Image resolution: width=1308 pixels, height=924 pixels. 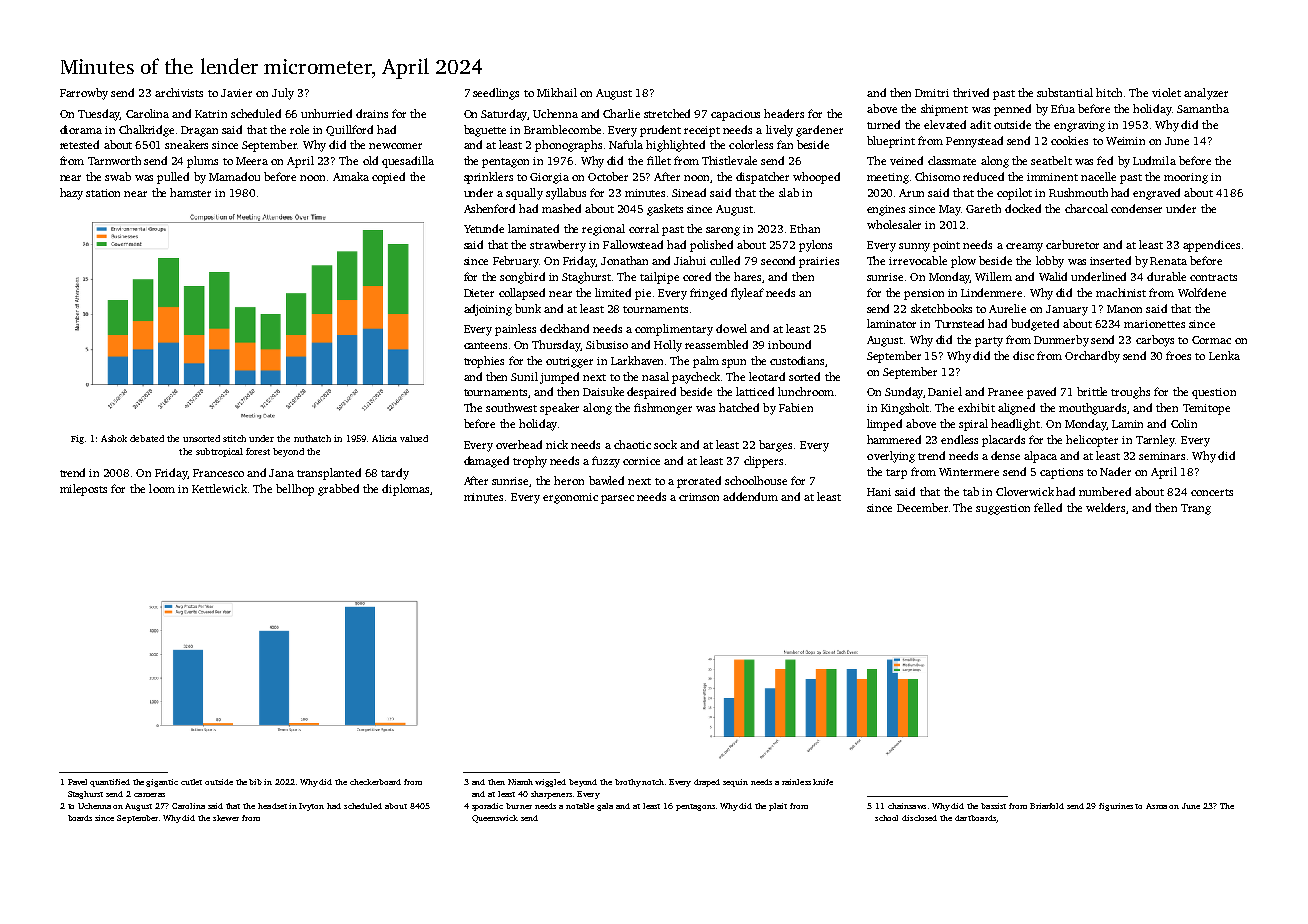 What do you see at coordinates (234, 176) in the document?
I see `Mamadou` at bounding box center [234, 176].
